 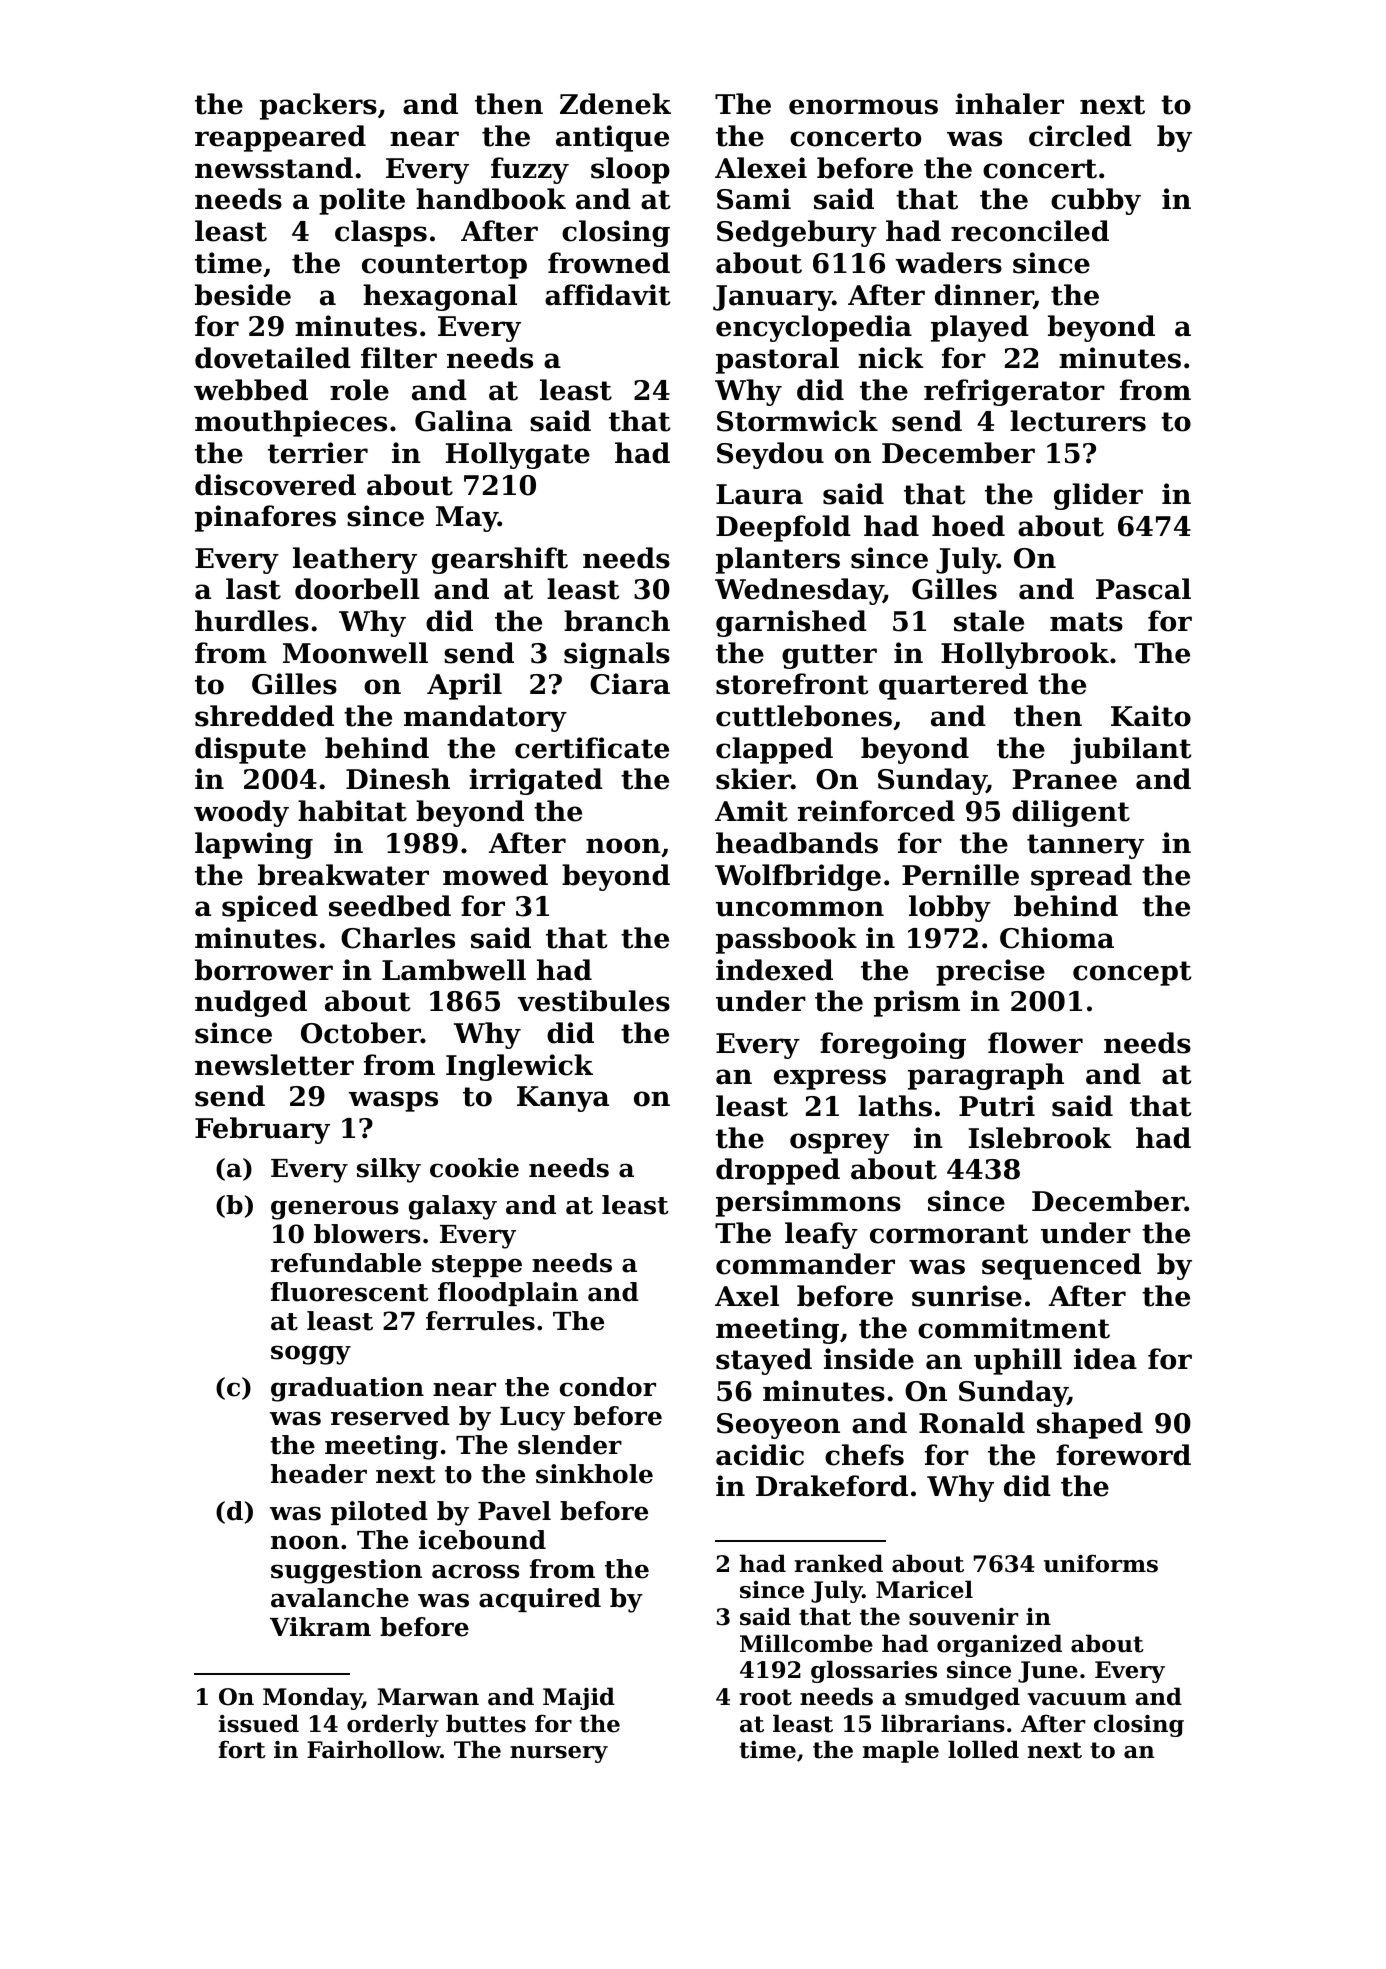 I want to click on maple, so click(x=901, y=1751).
